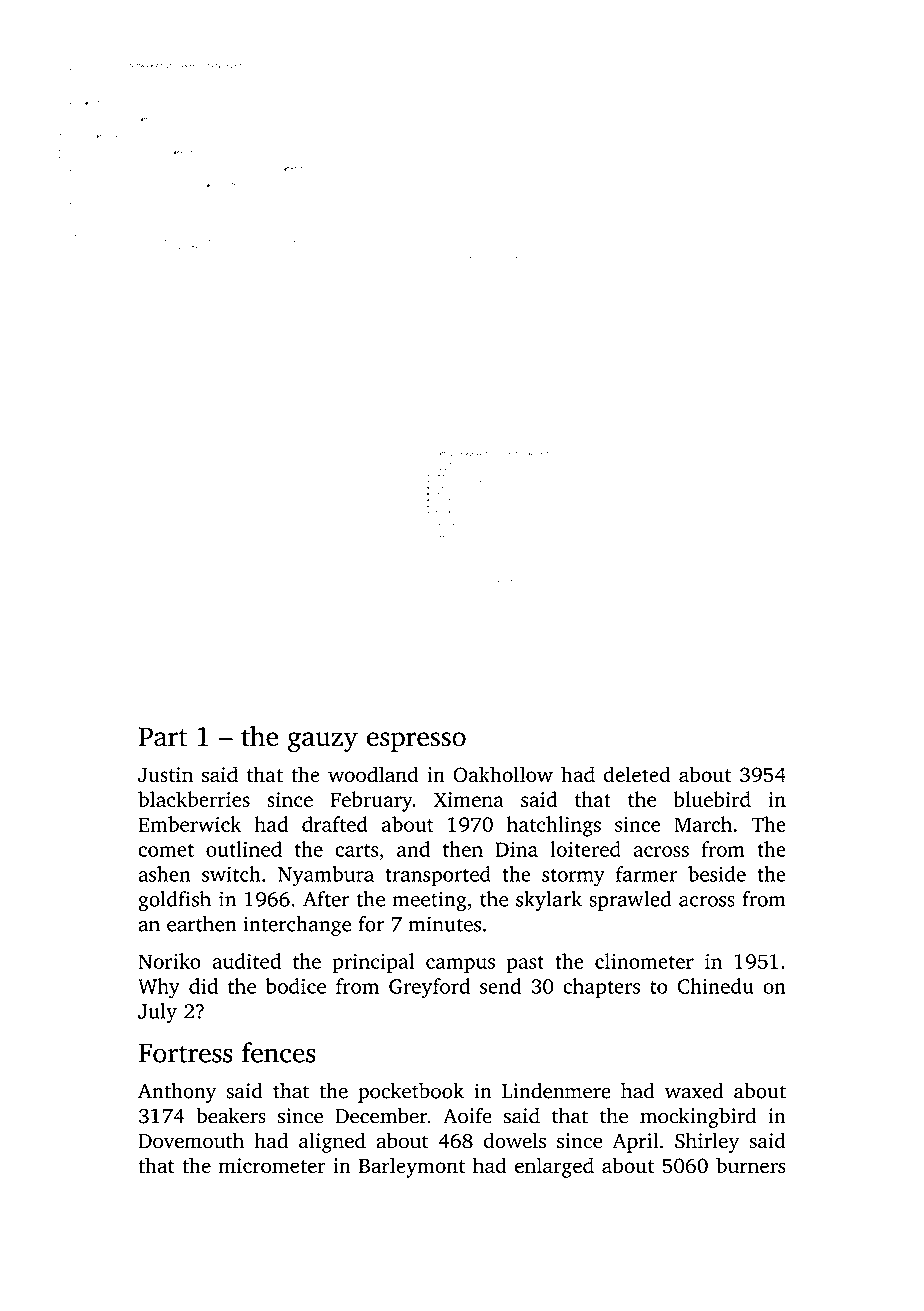 This image has width=924, height=1311. What do you see at coordinates (637, 774) in the image?
I see `deleted` at bounding box center [637, 774].
